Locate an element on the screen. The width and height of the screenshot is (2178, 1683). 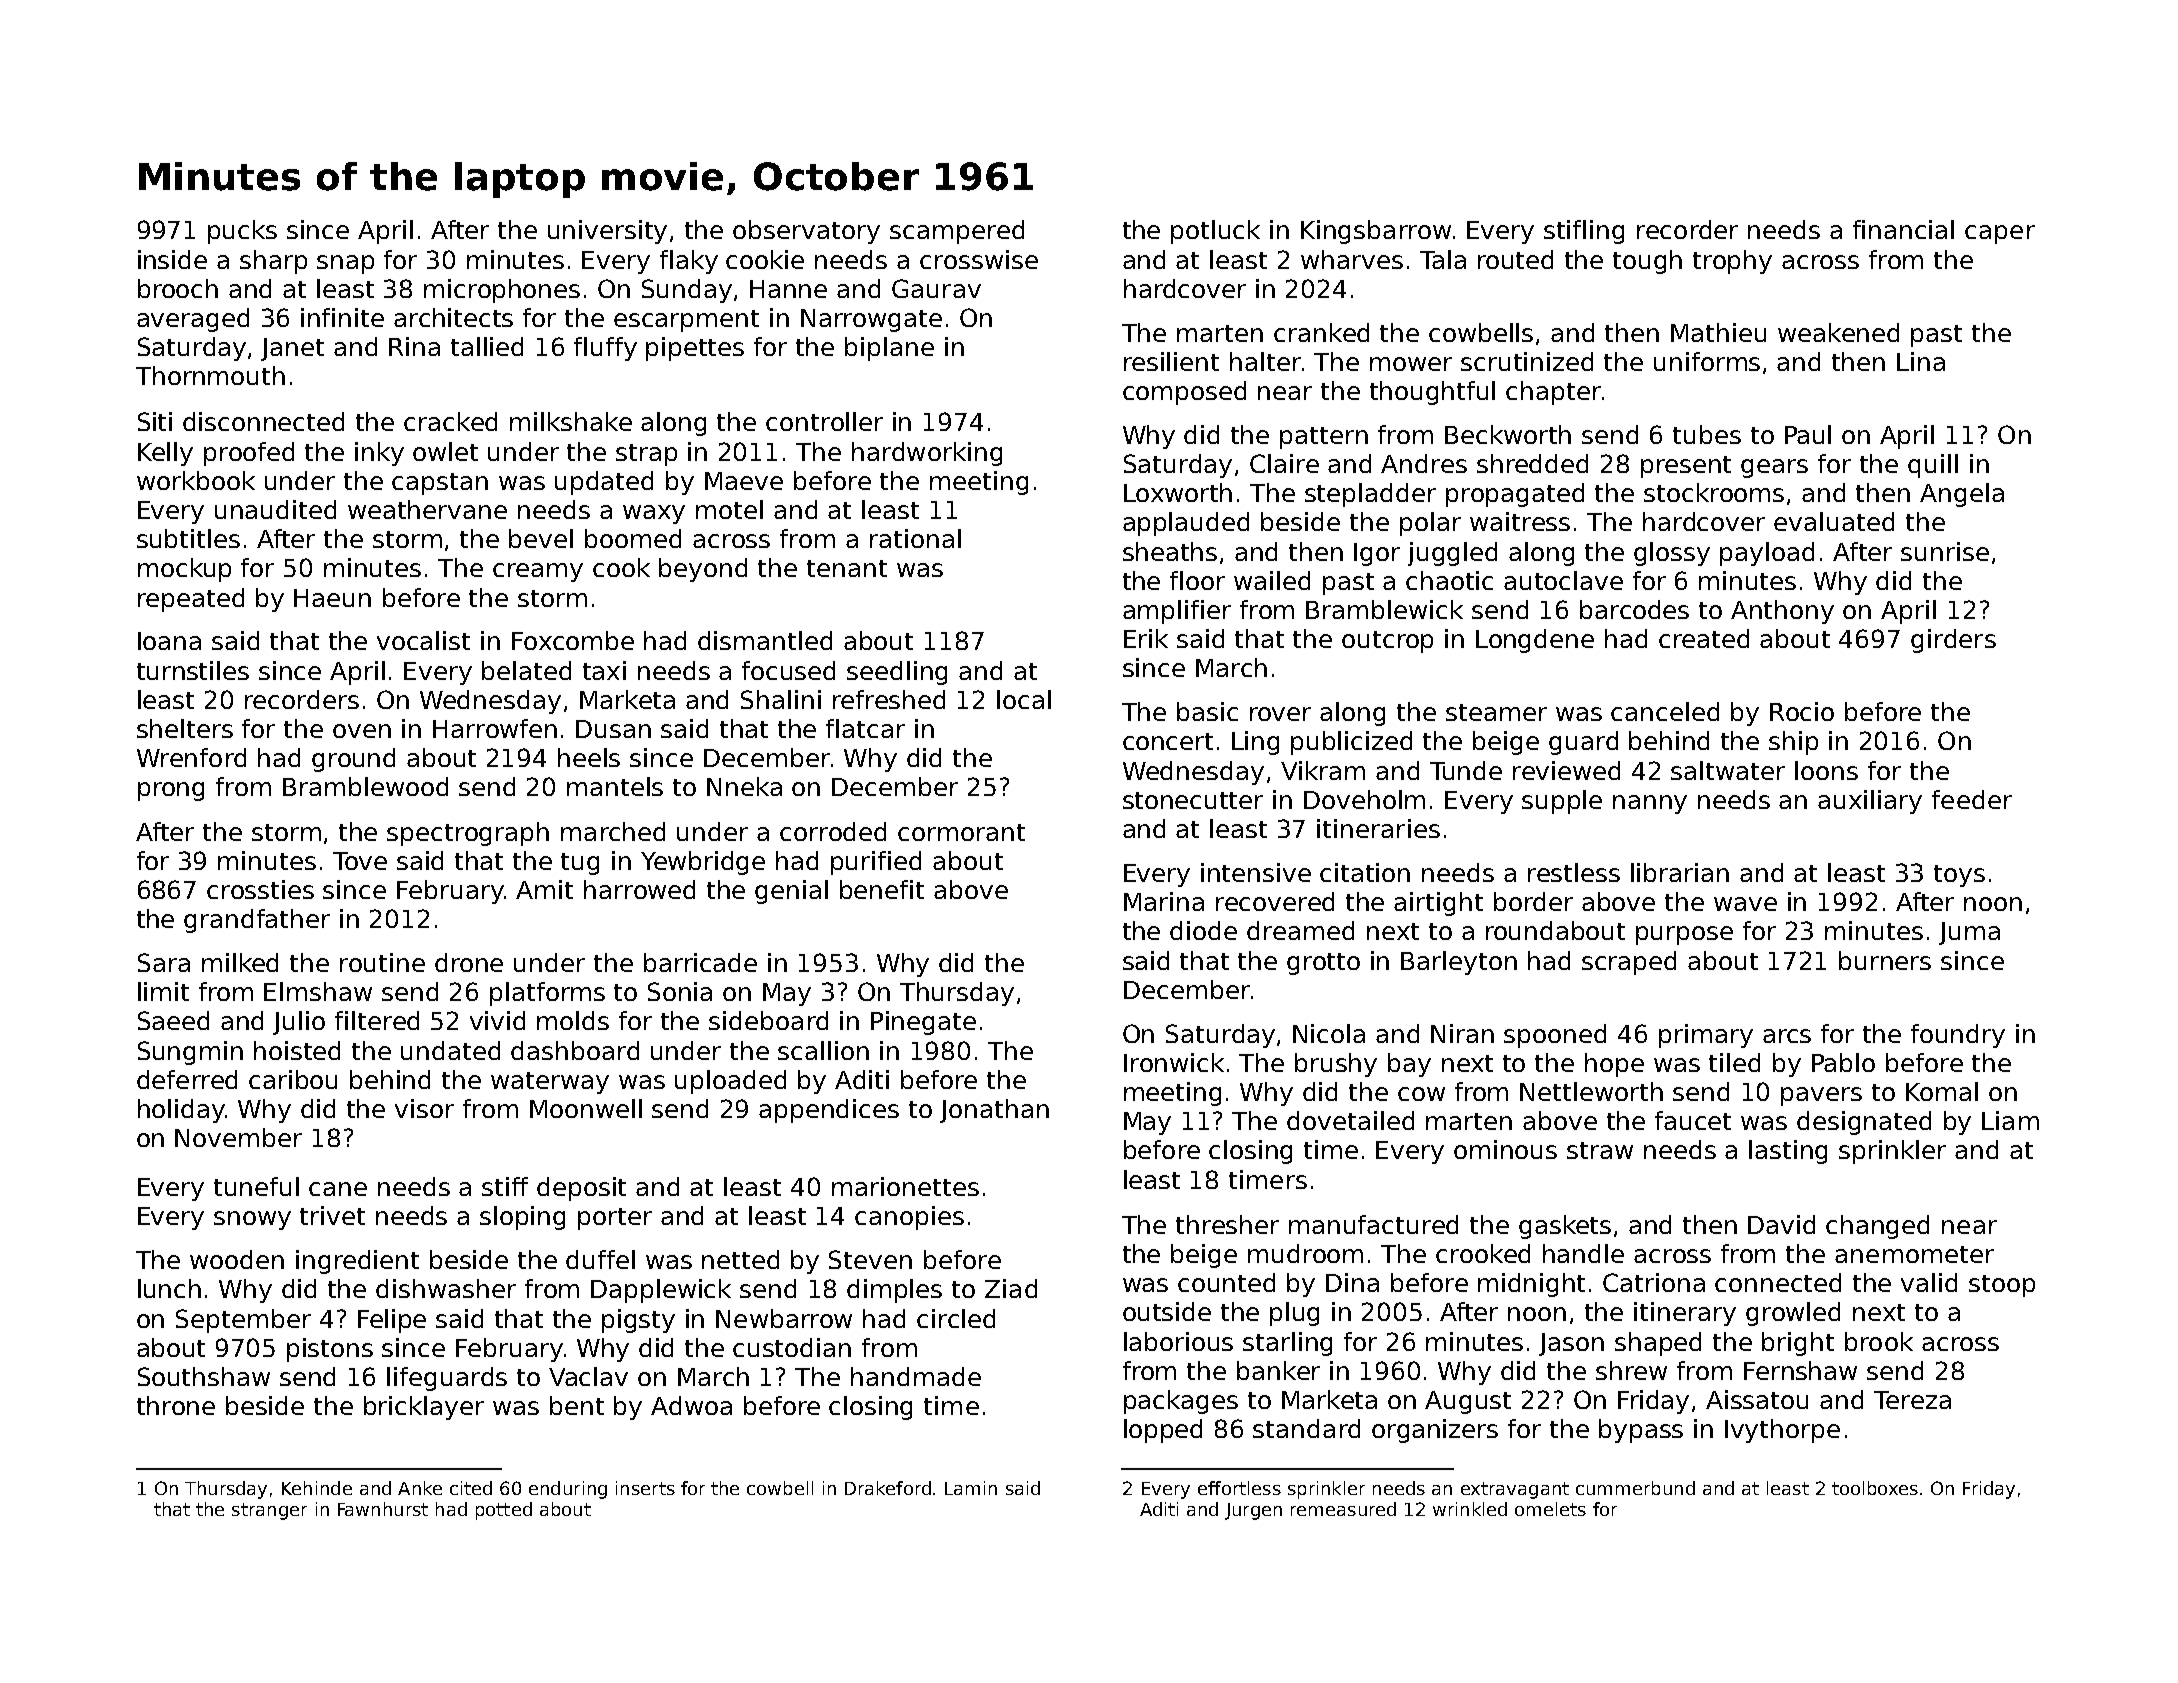
potluck is located at coordinates (1215, 232).
